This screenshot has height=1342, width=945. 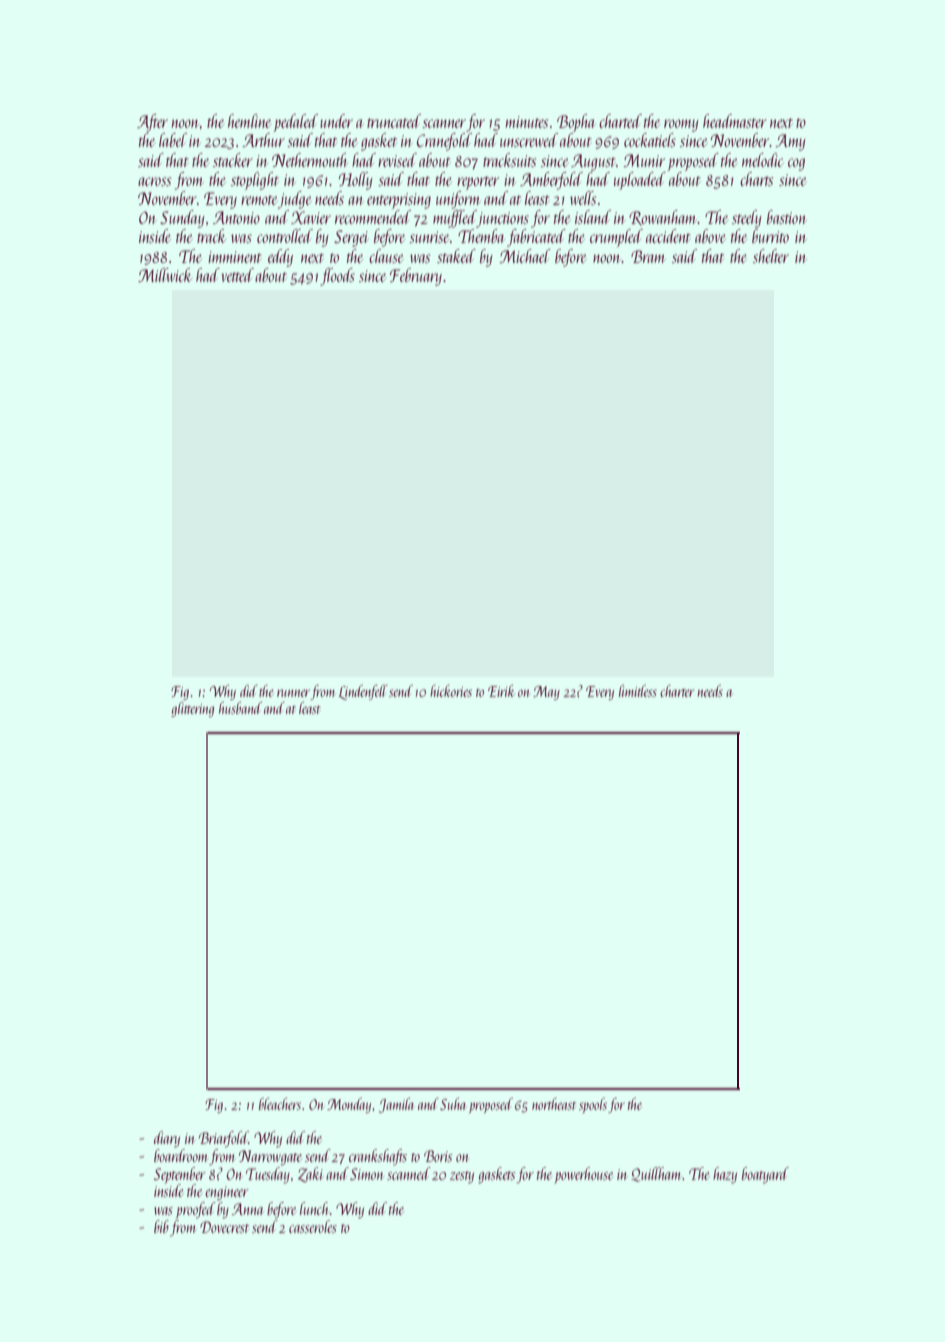 I want to click on floods, so click(x=337, y=277).
